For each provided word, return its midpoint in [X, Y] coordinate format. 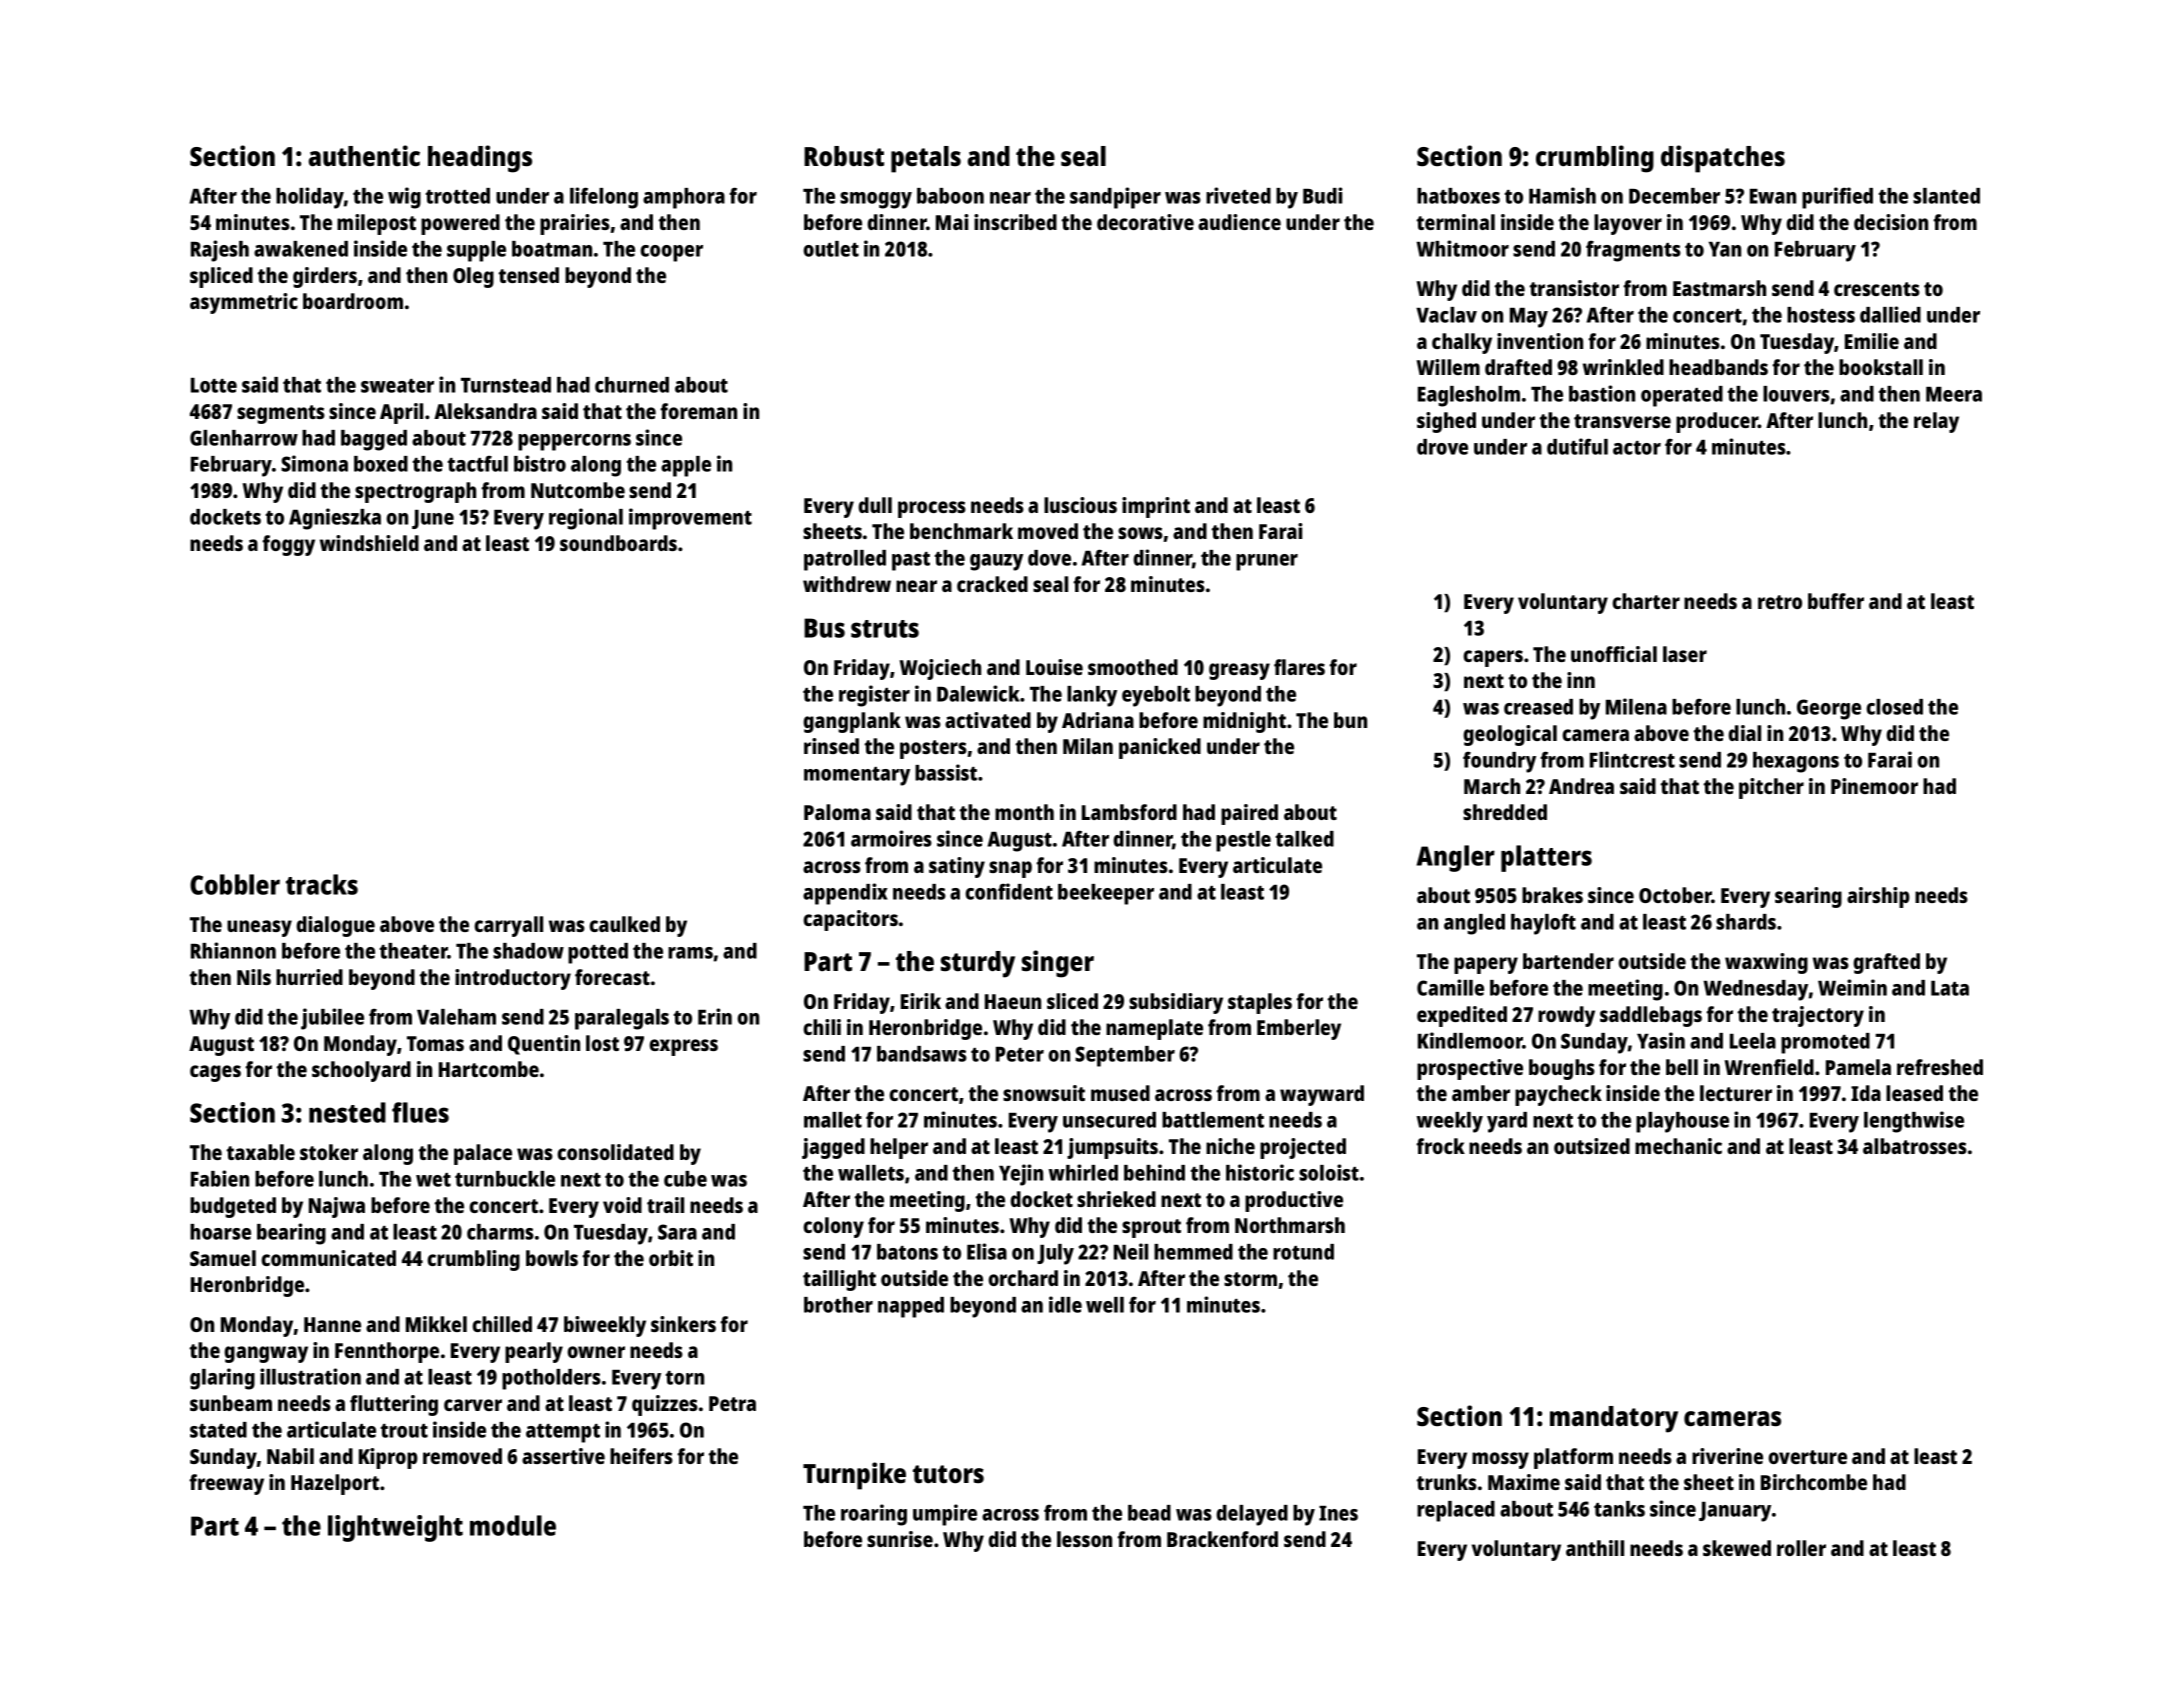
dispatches [1723, 159]
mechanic [1678, 1146]
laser [1685, 654]
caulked [624, 924]
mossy [1500, 1460]
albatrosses [1915, 1146]
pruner [1267, 562]
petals [926, 159]
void [622, 1205]
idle [1065, 1304]
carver [473, 1405]
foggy [288, 545]
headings [480, 159]
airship [1878, 897]
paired [1249, 814]
